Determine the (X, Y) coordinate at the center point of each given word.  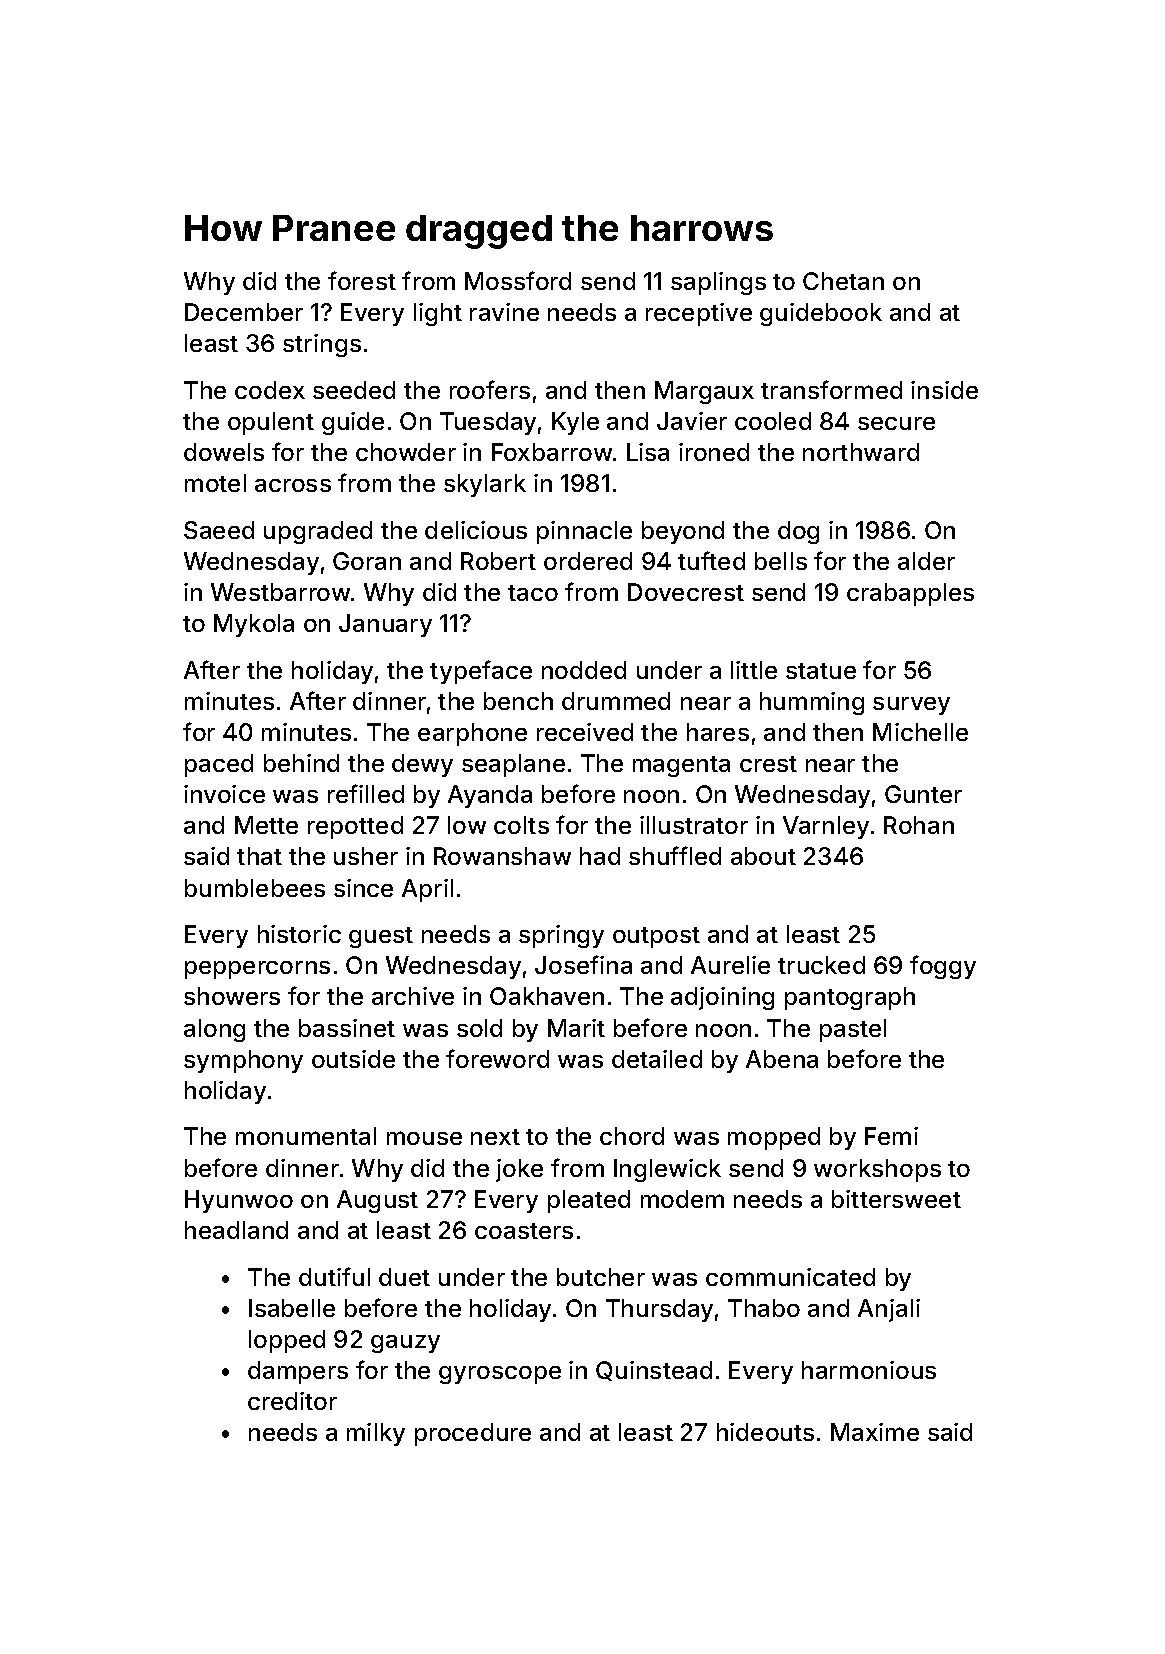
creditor (292, 1401)
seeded (354, 390)
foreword (497, 1058)
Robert (498, 561)
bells (781, 561)
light (438, 314)
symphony (243, 1061)
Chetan (843, 281)
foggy (943, 967)
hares (718, 732)
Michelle (920, 732)
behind (301, 763)
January (385, 625)
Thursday (659, 1310)
